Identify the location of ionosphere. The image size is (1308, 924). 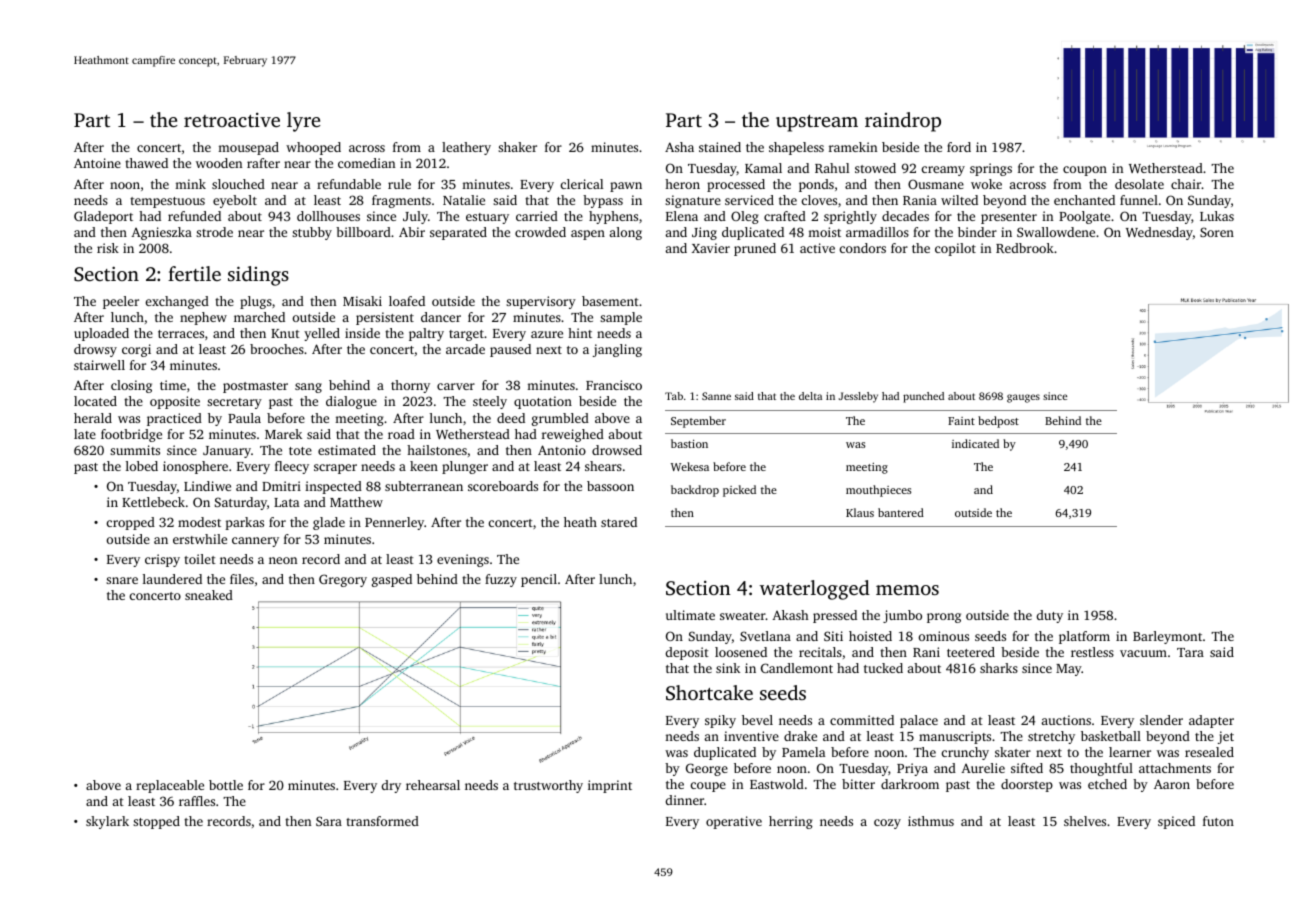
(195, 467).
